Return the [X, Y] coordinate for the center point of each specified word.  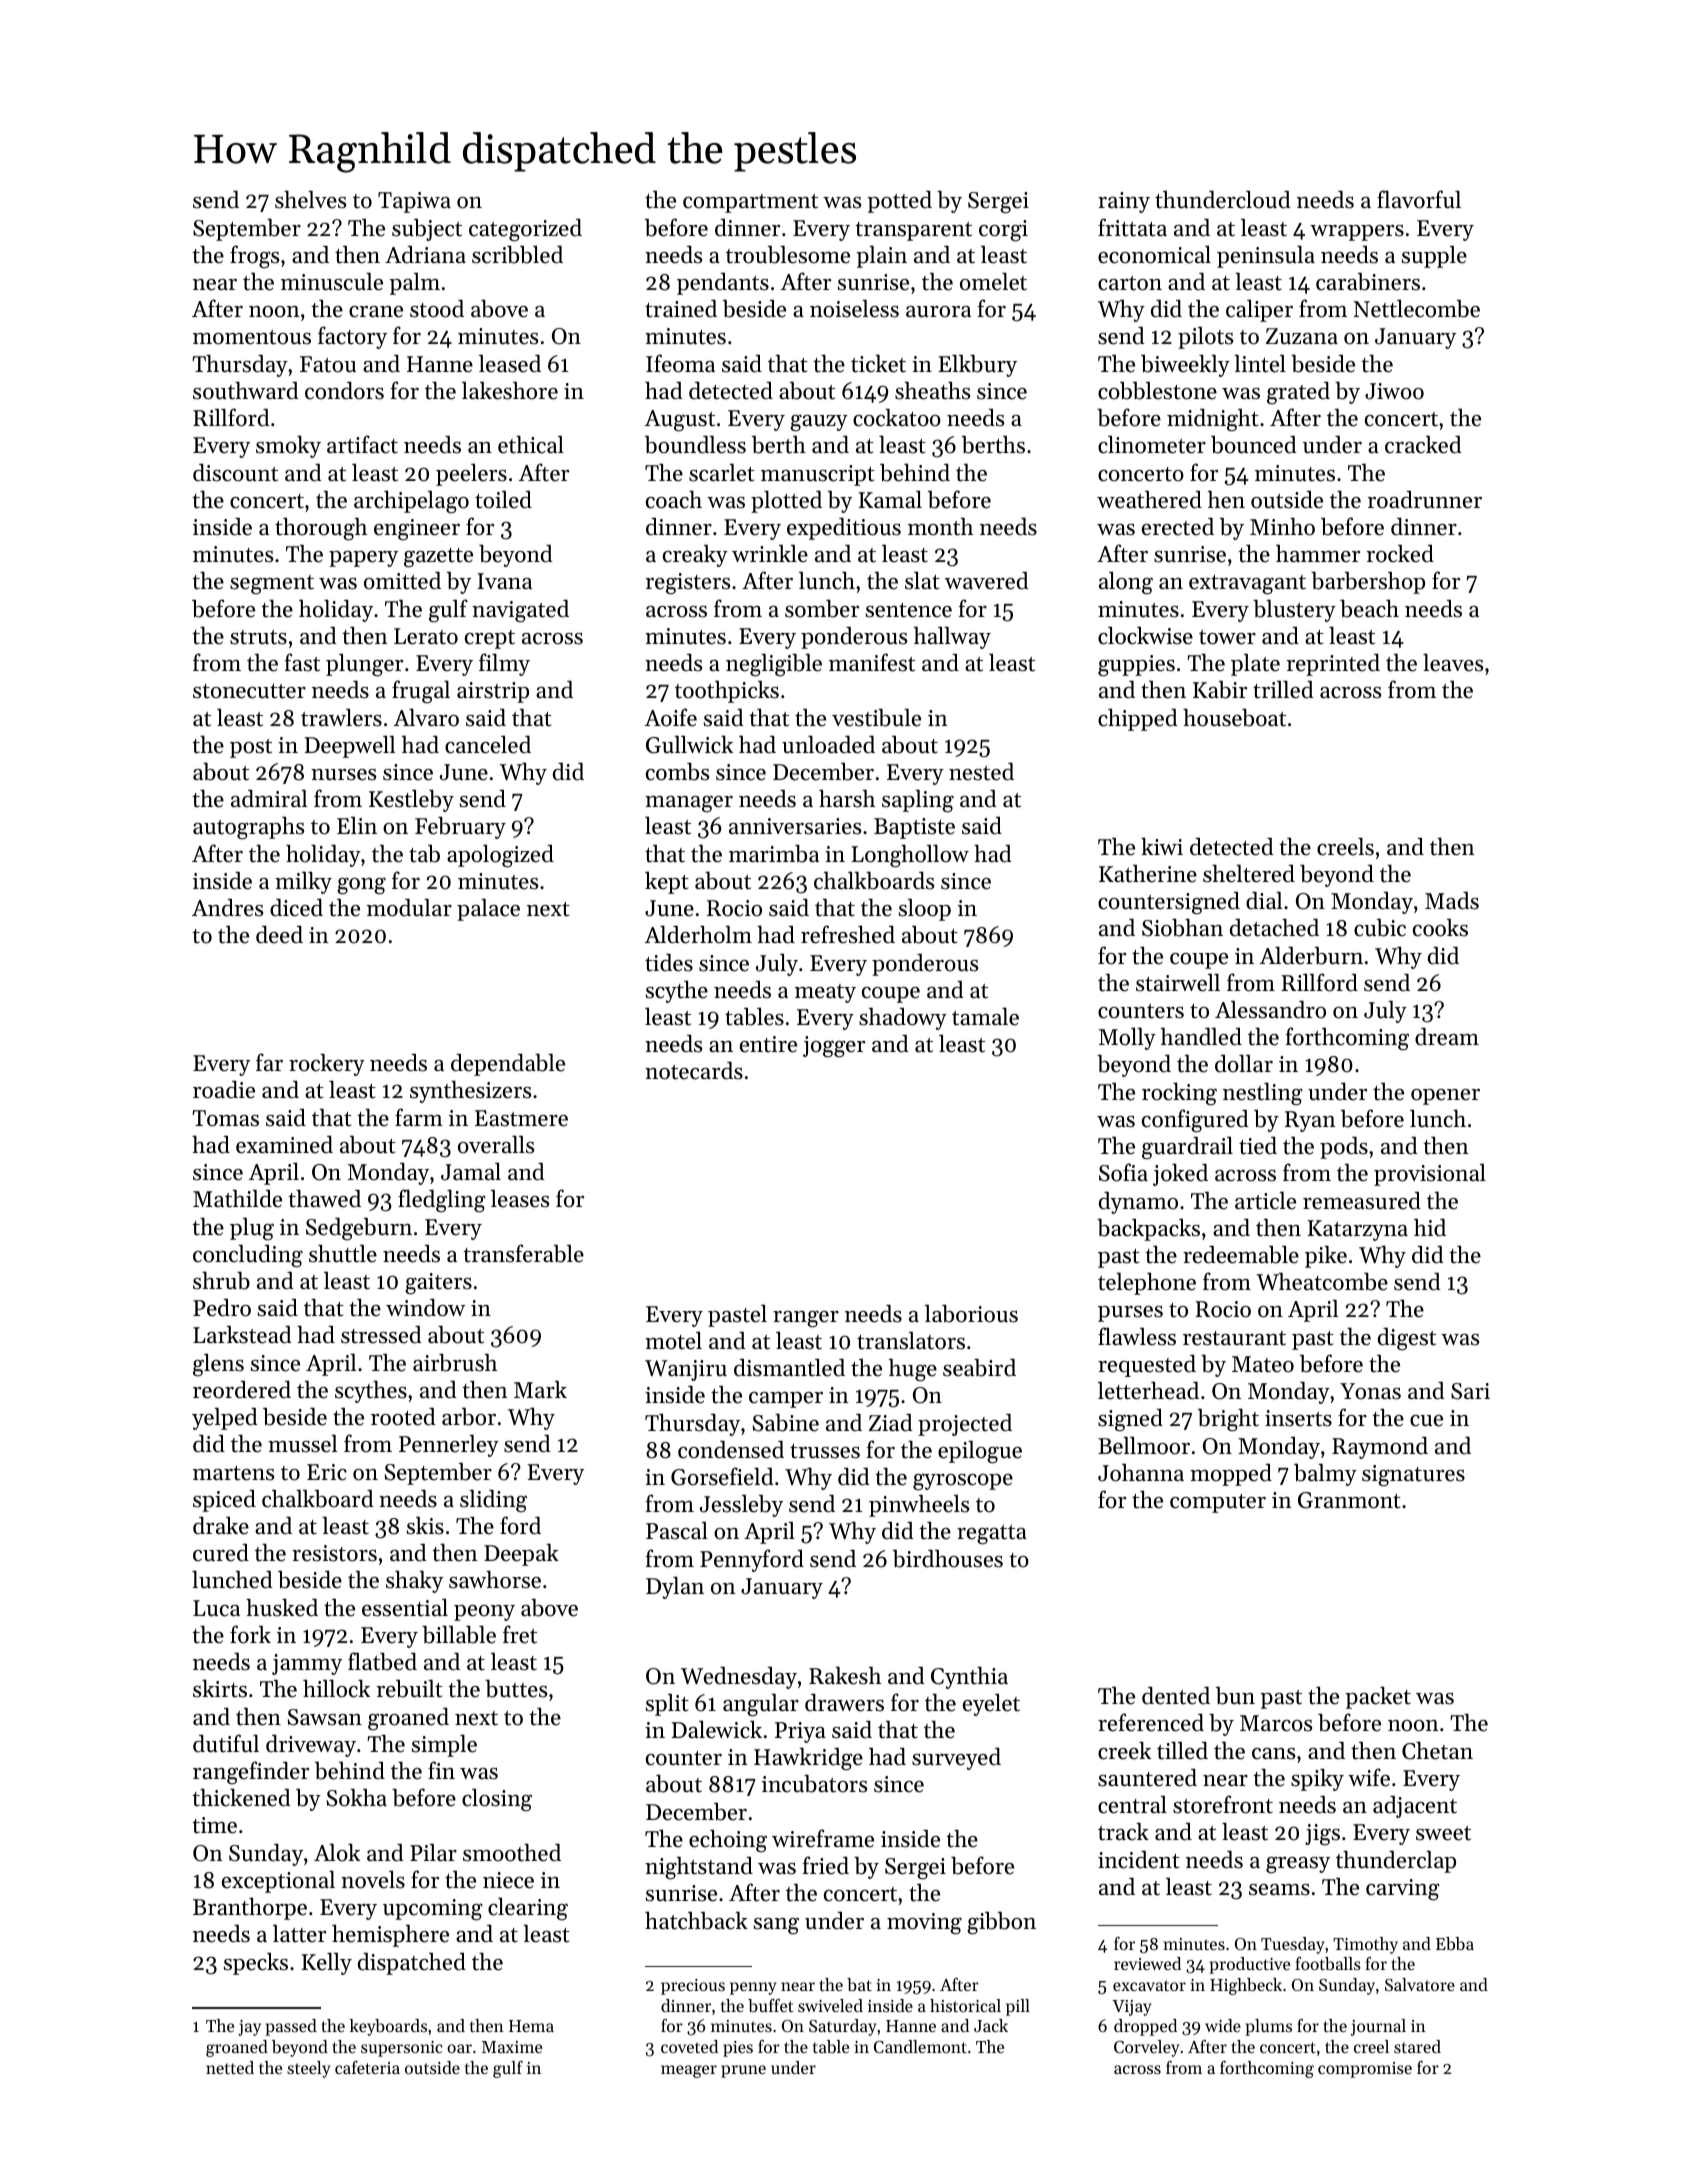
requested [1147, 1365]
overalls [496, 1144]
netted [230, 2067]
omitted [402, 581]
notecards [694, 1071]
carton [1130, 283]
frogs [254, 257]
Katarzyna [1358, 1230]
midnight [1213, 420]
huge [913, 1370]
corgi [1003, 231]
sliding [493, 1501]
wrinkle [770, 554]
